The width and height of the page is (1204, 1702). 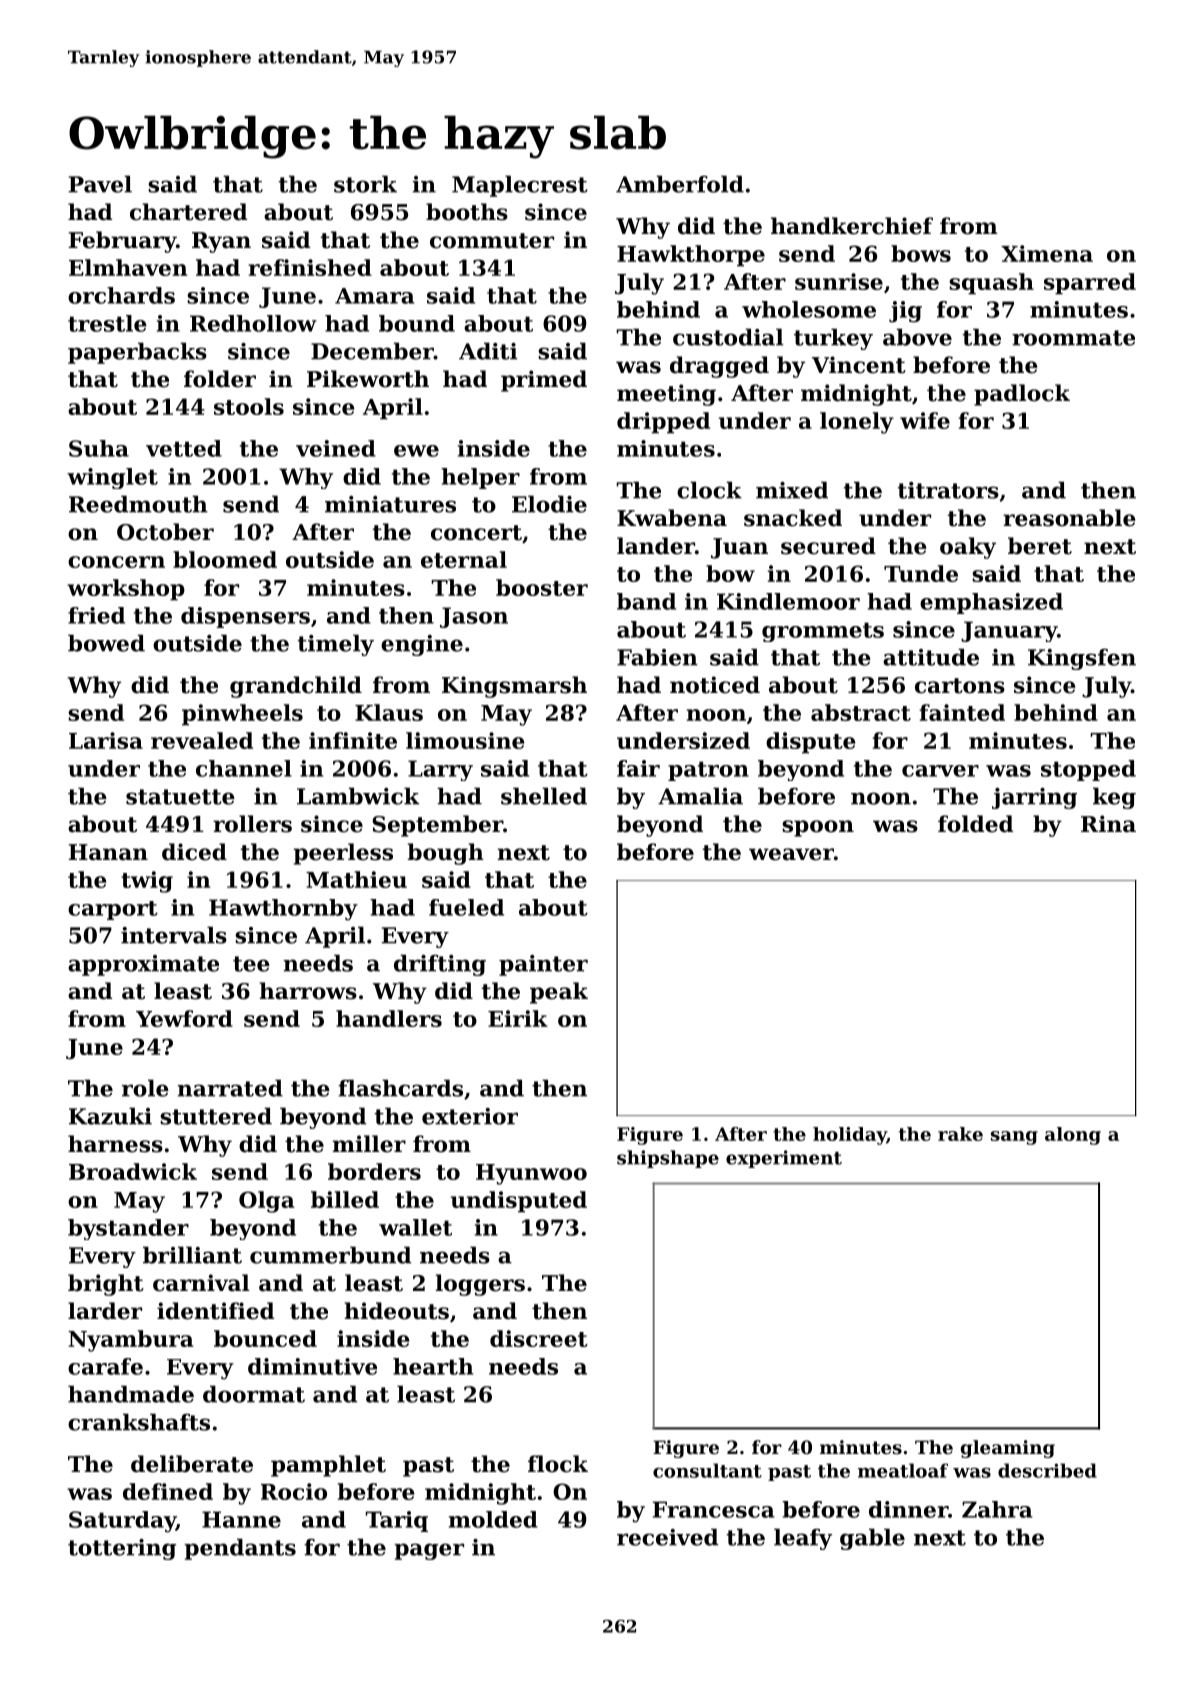 What do you see at coordinates (1040, 546) in the page?
I see `beret` at bounding box center [1040, 546].
